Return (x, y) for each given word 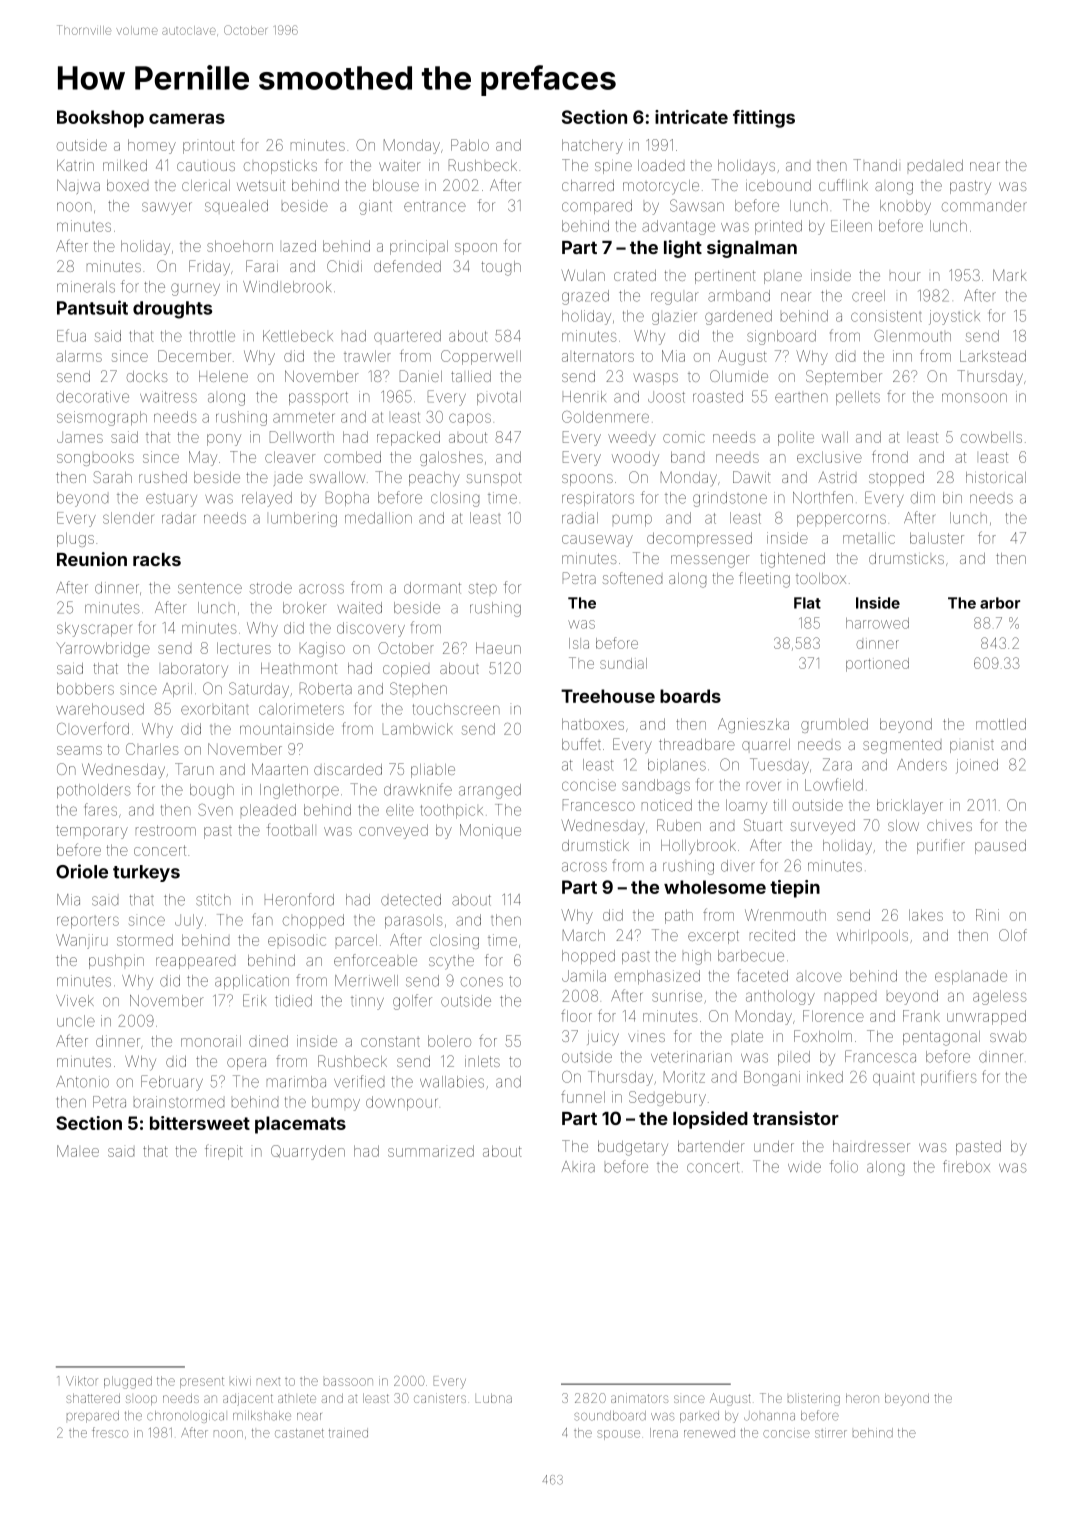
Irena (664, 1433)
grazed (585, 297)
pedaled (935, 165)
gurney (195, 289)
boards (690, 696)
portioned (877, 665)
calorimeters (301, 709)
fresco (110, 1432)
